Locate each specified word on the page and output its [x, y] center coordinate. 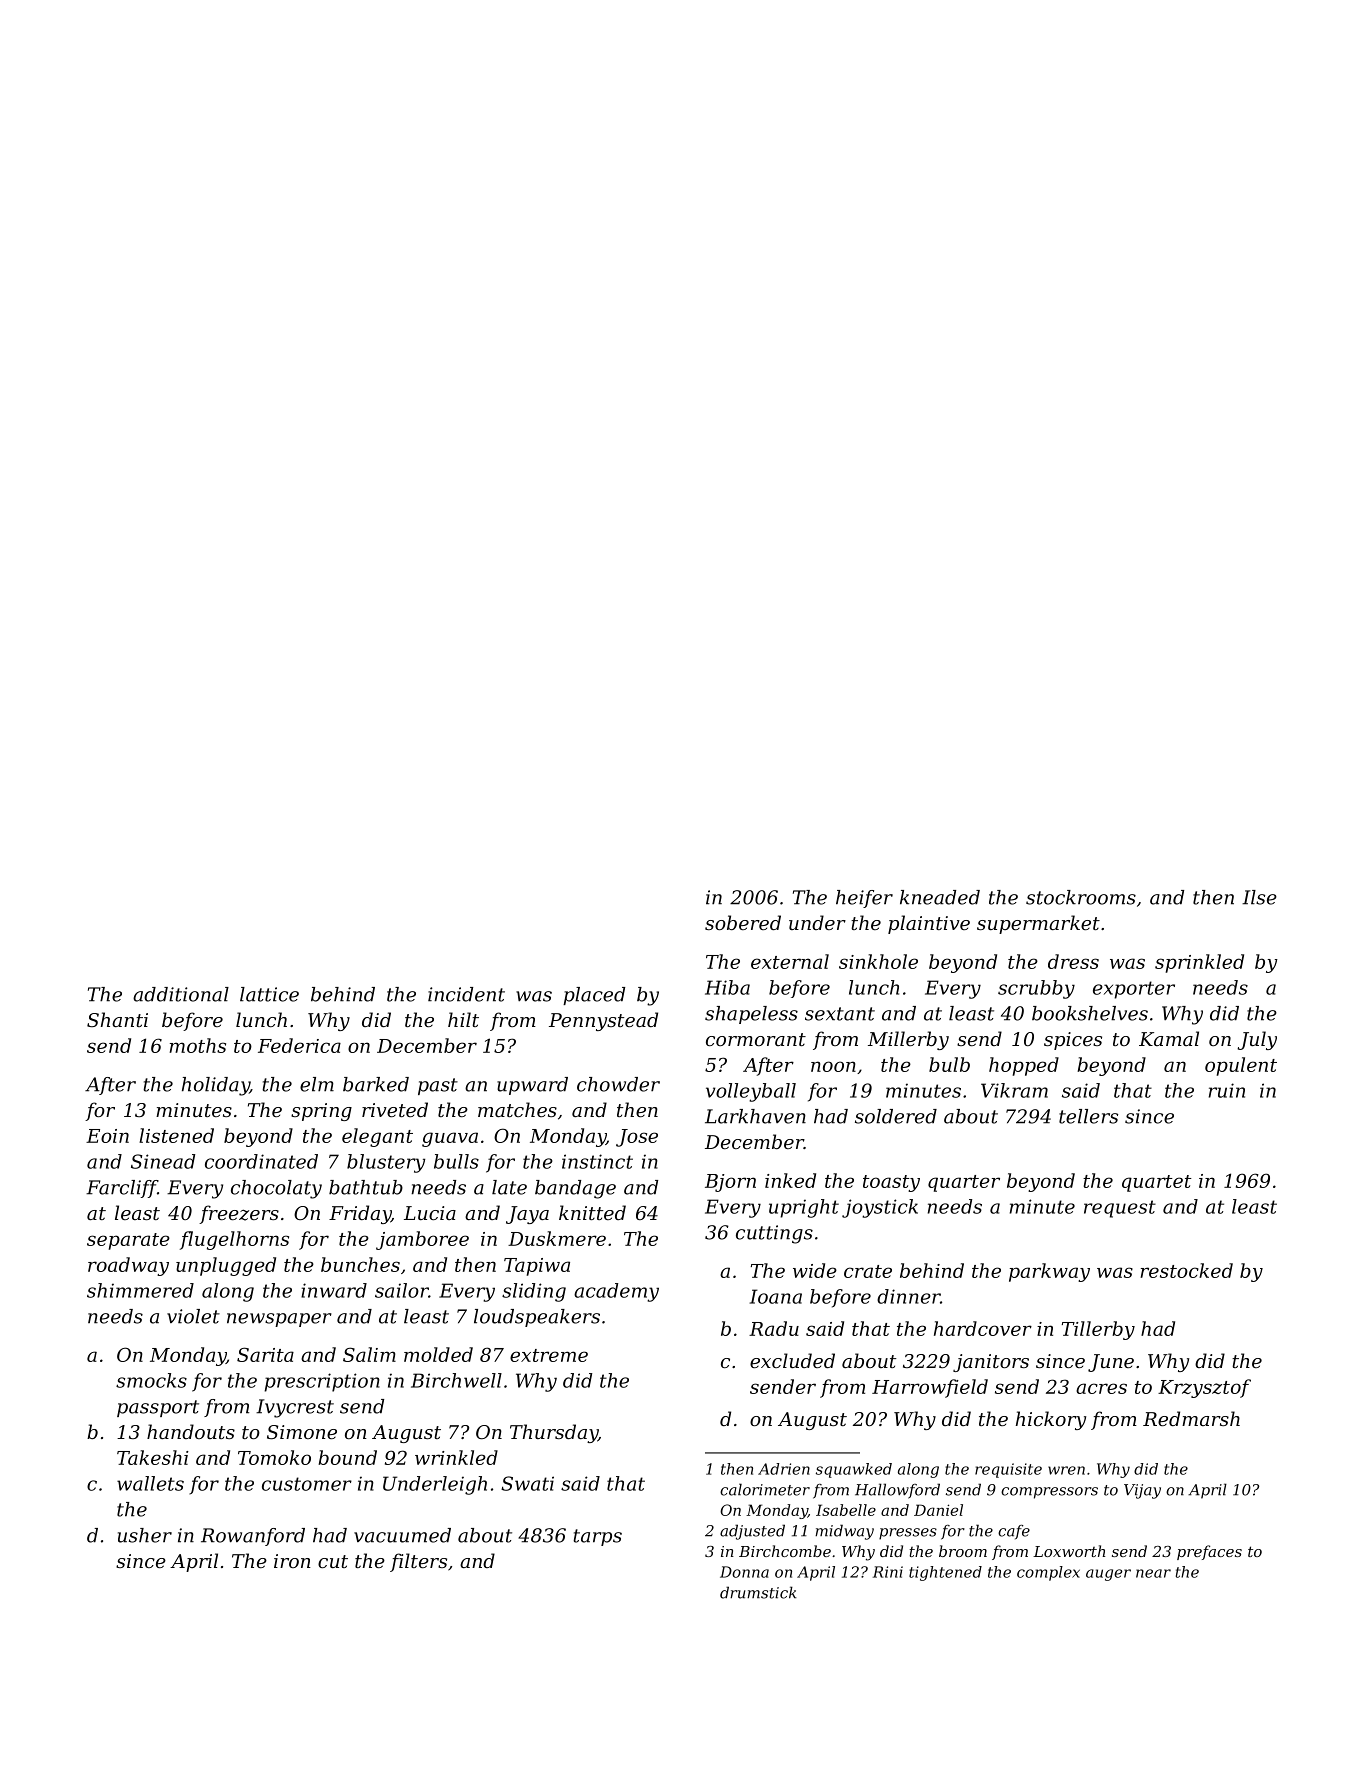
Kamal [1169, 1038]
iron [292, 1561]
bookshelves [1090, 1013]
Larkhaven [755, 1116]
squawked [854, 1470]
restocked [1186, 1270]
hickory [1051, 1420]
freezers [239, 1214]
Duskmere [557, 1238]
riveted [395, 1109]
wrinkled [456, 1457]
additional [181, 994]
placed [594, 996]
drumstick [758, 1592]
